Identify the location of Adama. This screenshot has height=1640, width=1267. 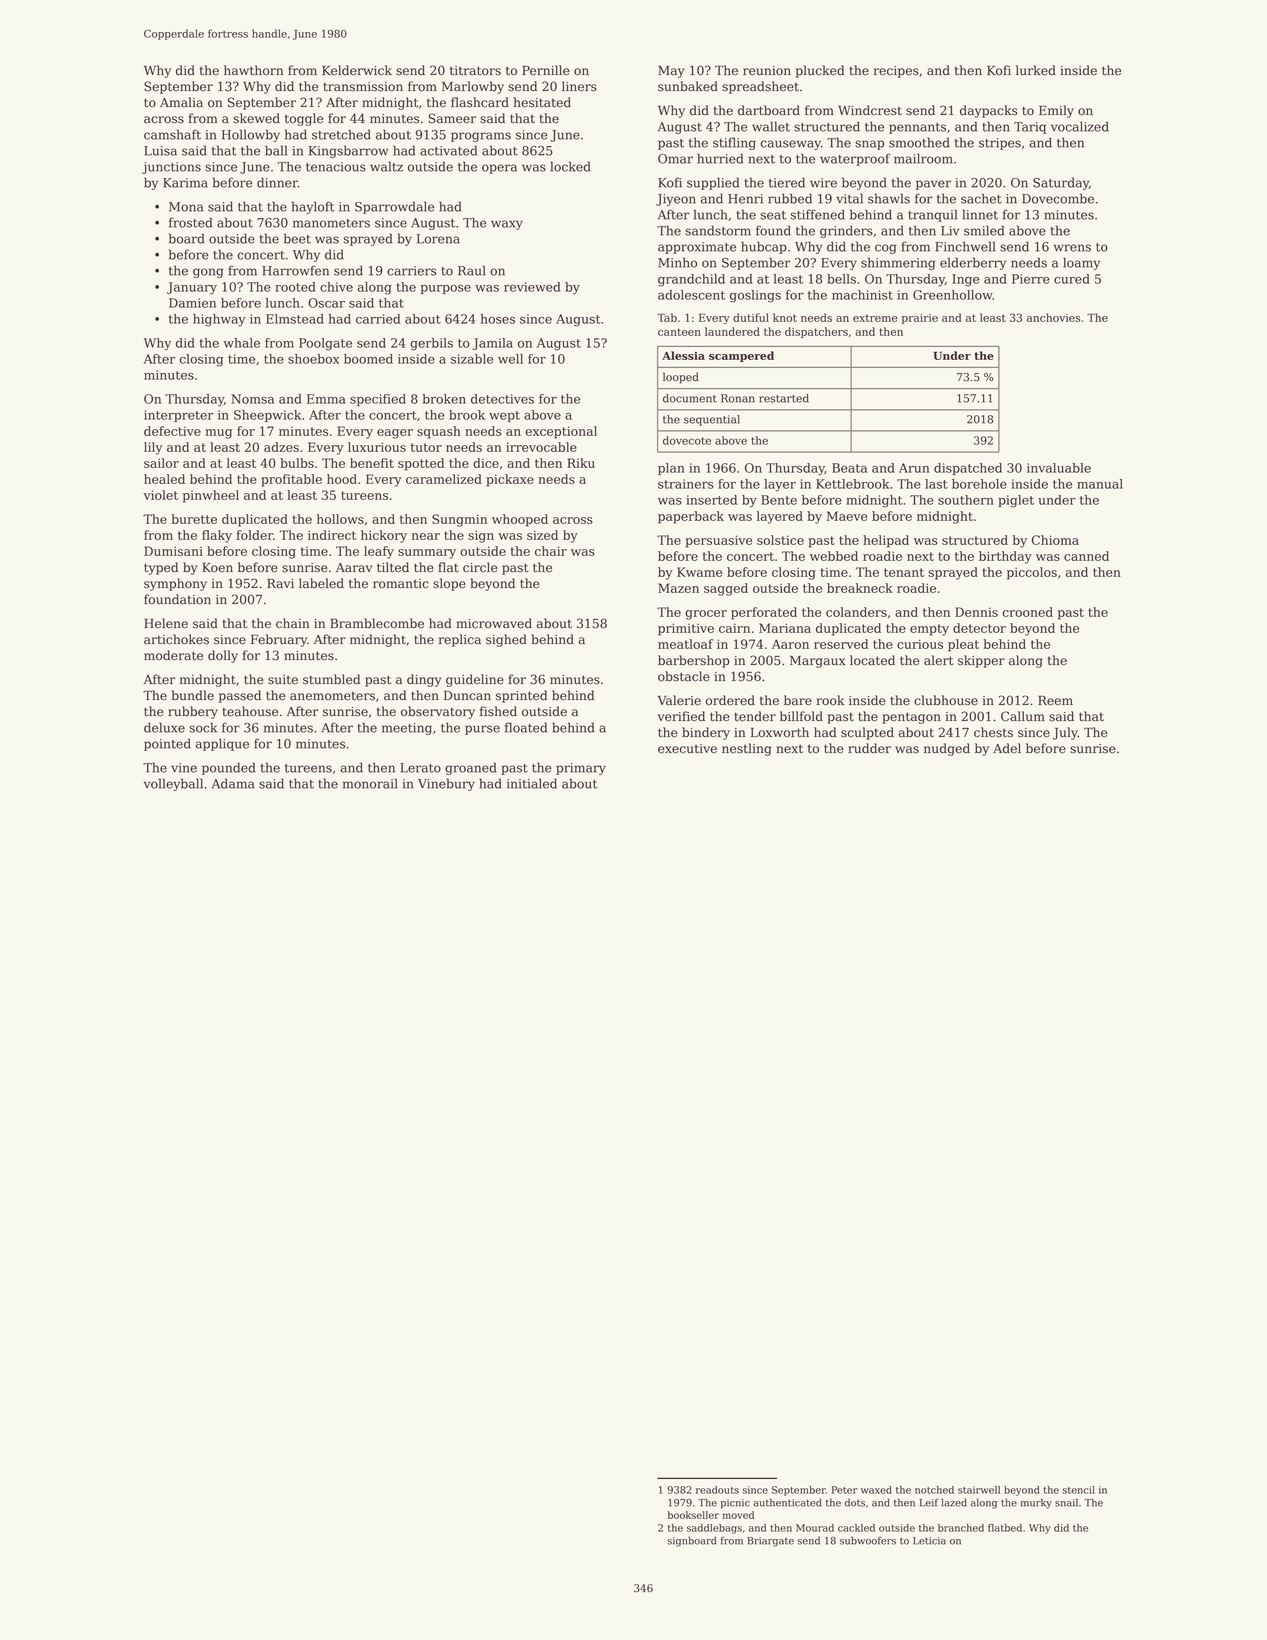
(233, 783).
